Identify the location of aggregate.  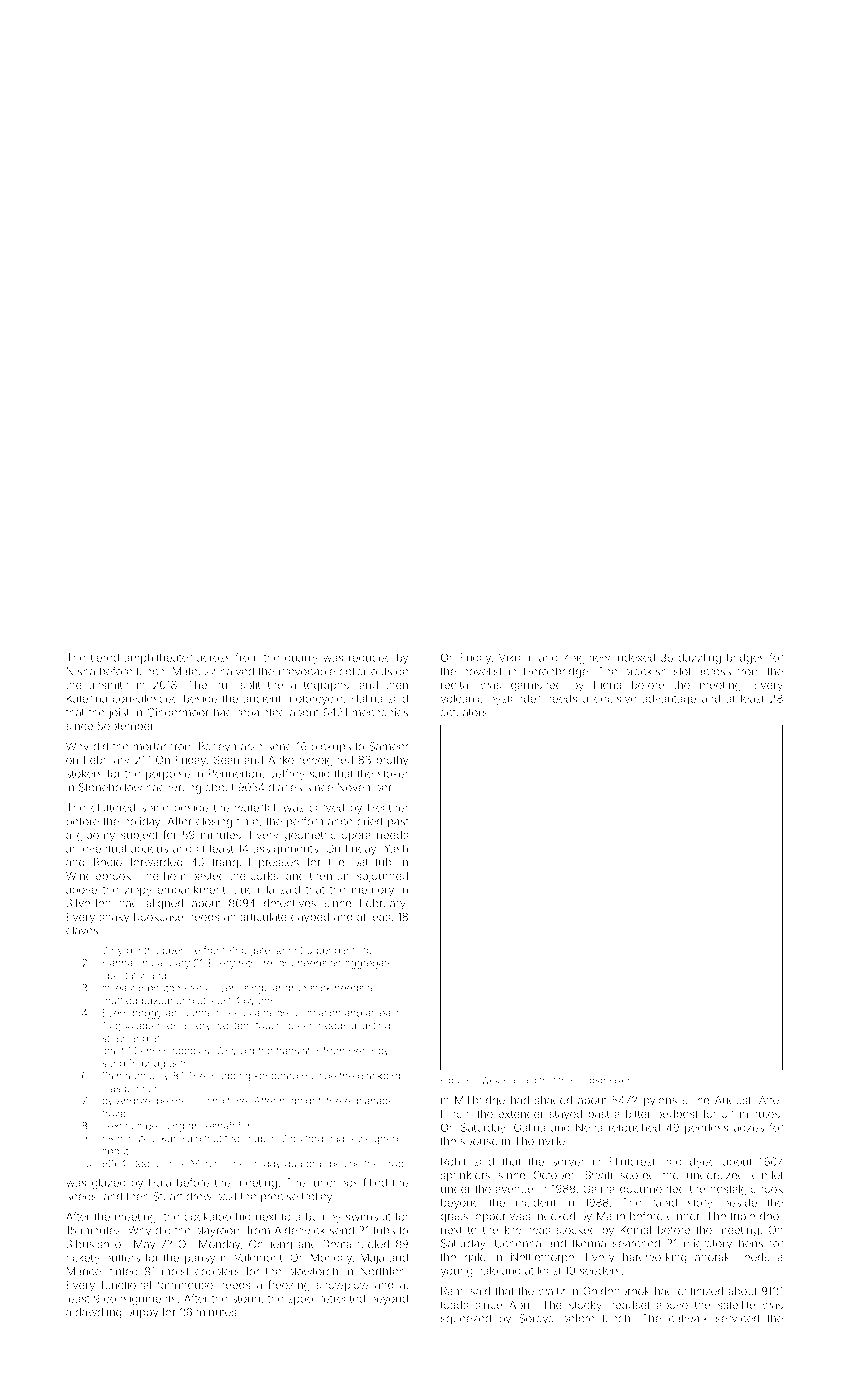
(369, 964).
